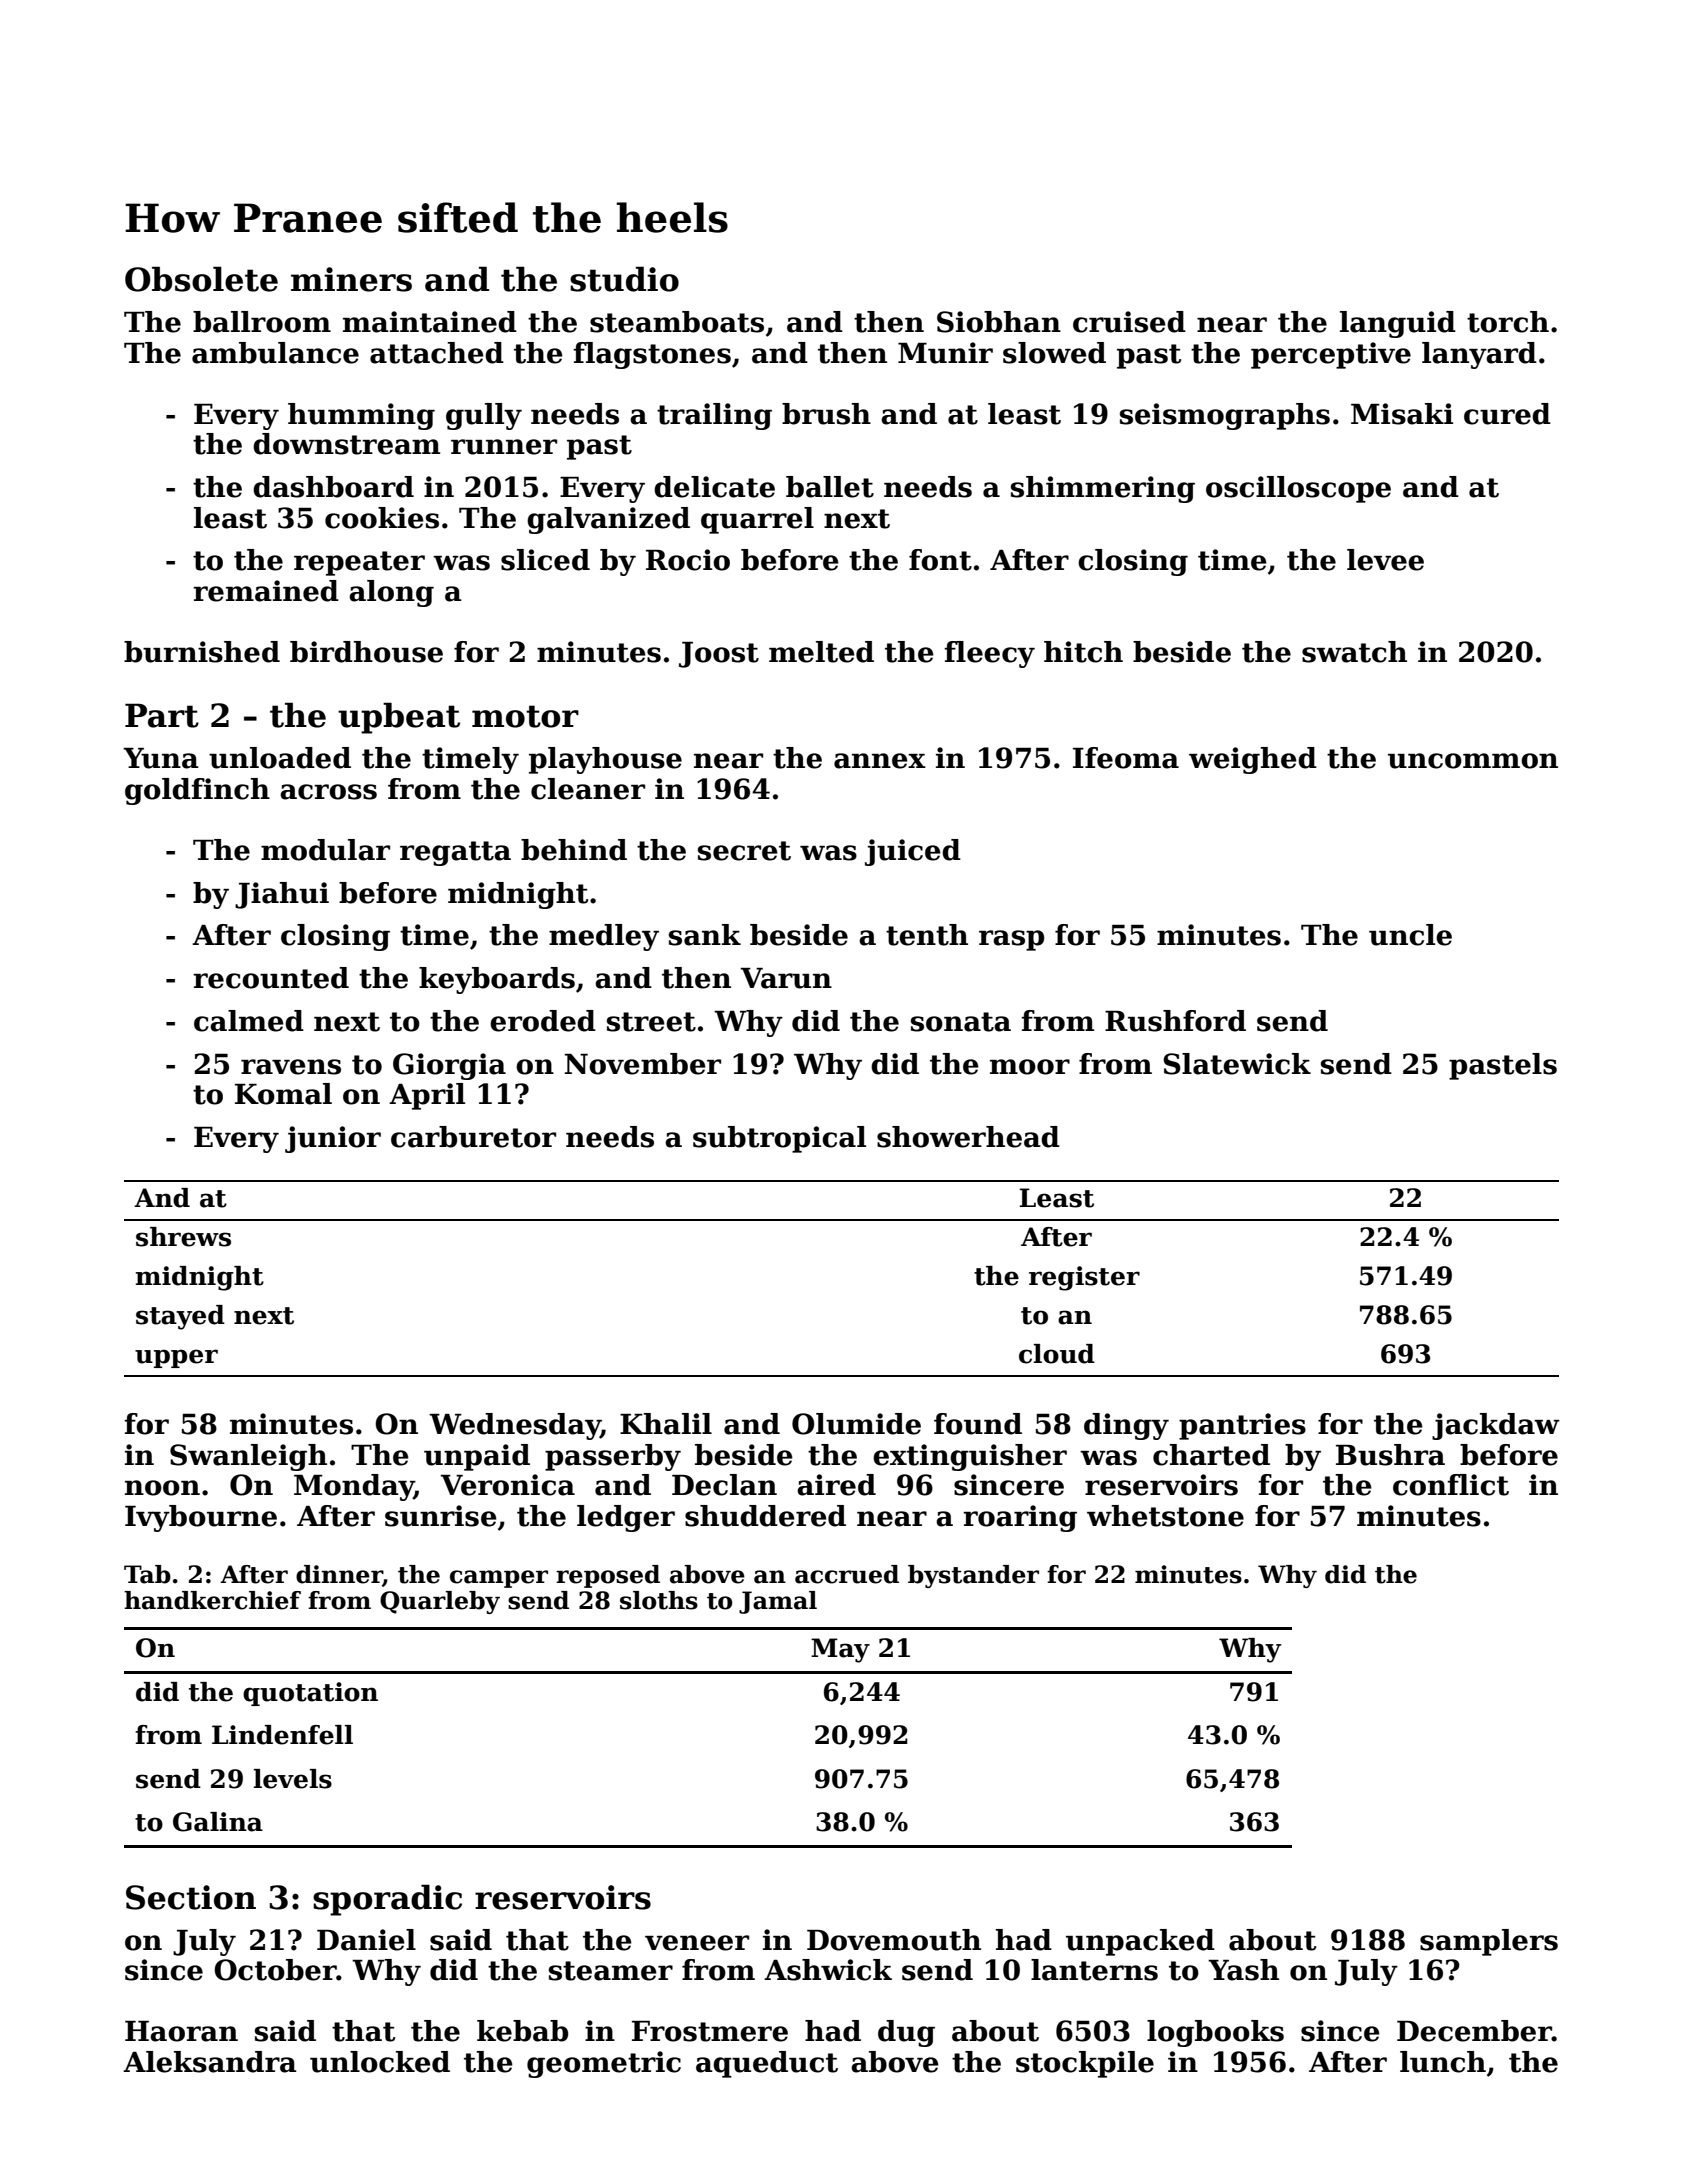  Describe the element at coordinates (197, 791) in the screenshot. I see `goldfinch` at that location.
